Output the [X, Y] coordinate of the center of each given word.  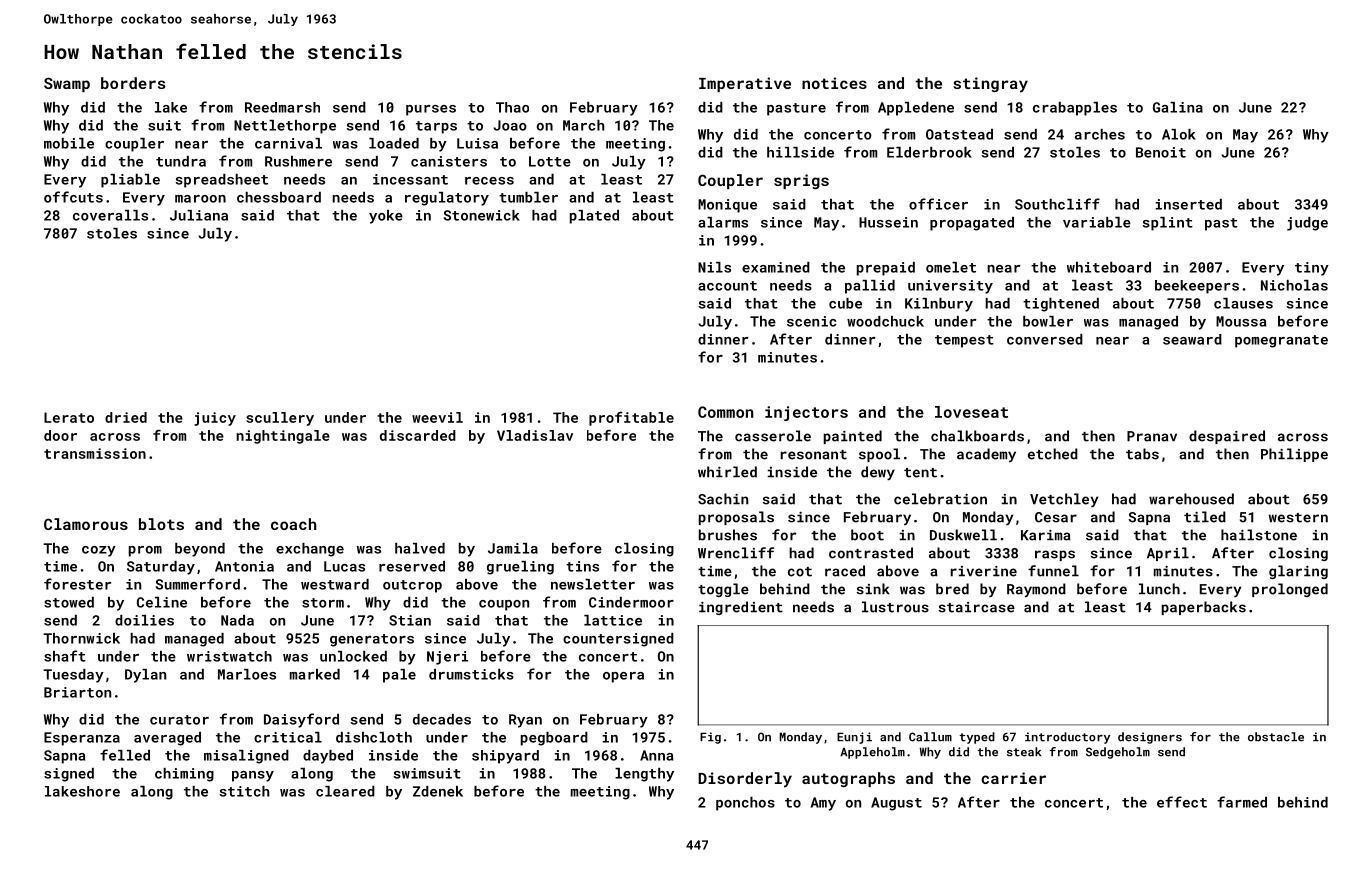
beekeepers [1197, 287]
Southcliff [1057, 204]
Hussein [888, 222]
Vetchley [1064, 500]
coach [294, 524]
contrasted [871, 553]
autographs [848, 779]
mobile [69, 143]
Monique [727, 206]
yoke [386, 217]
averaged [167, 739]
